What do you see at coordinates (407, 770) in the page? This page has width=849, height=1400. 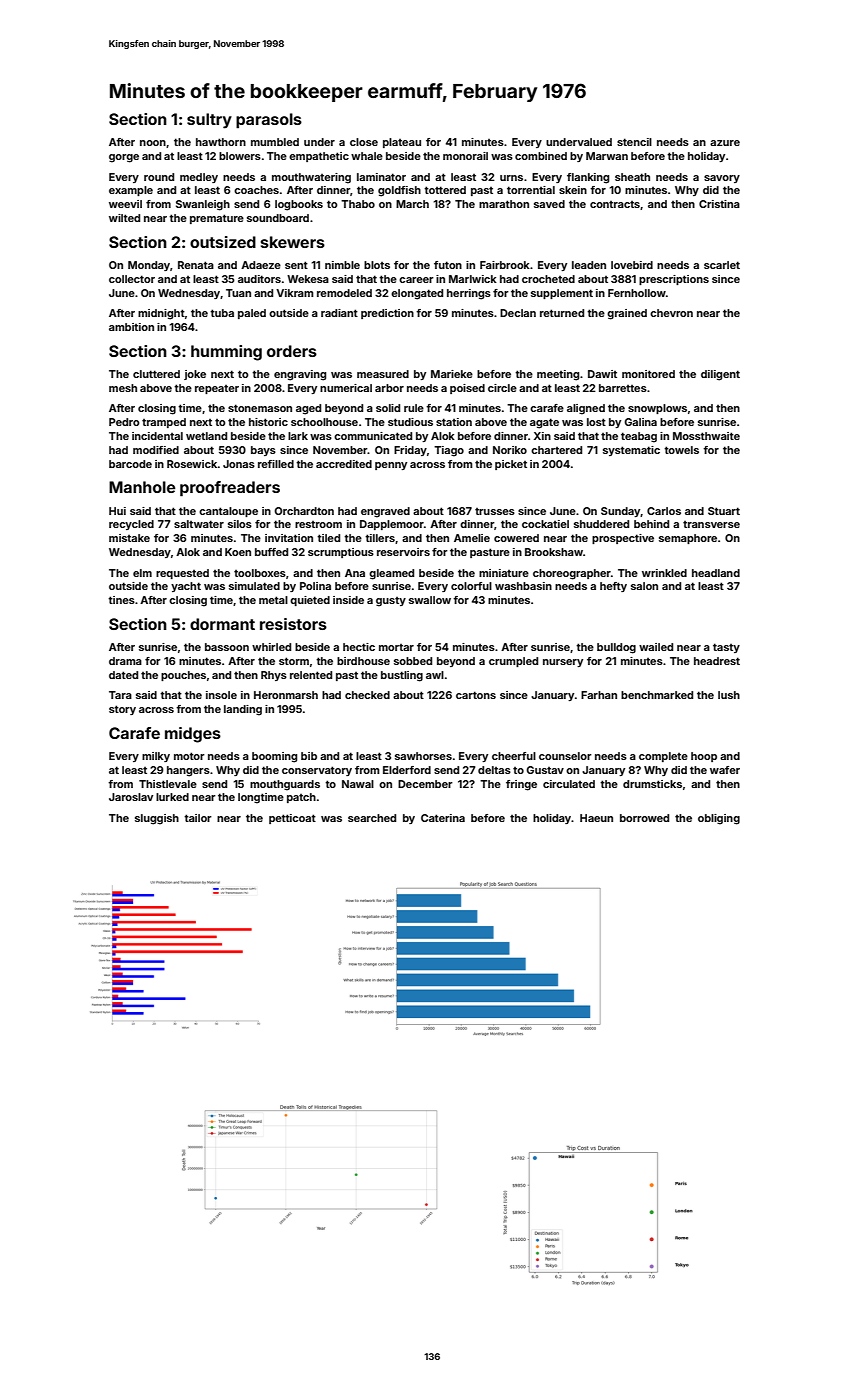 I see `Elderford` at bounding box center [407, 770].
